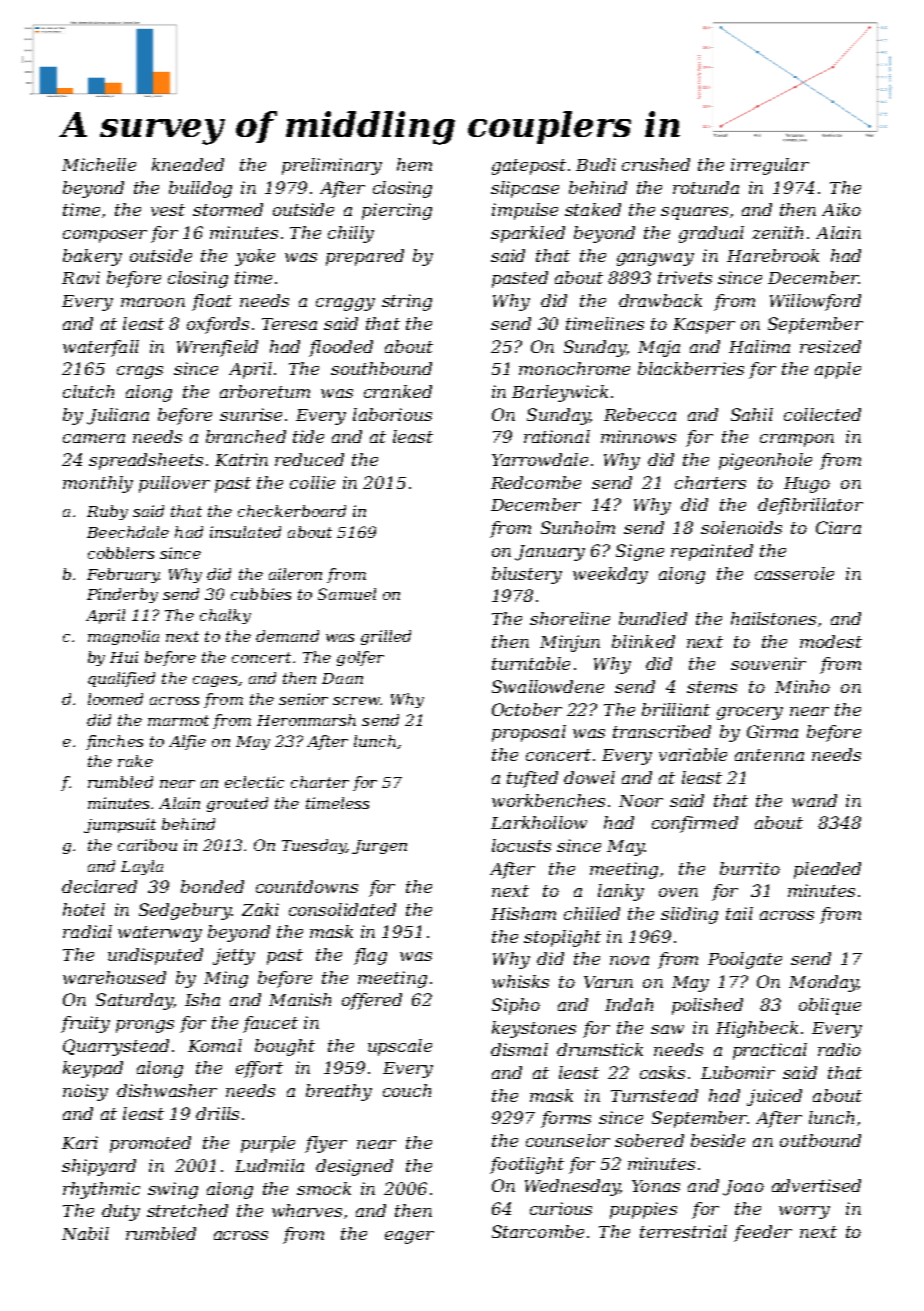 Image resolution: width=924 pixels, height=1311 pixels. What do you see at coordinates (516, 1006) in the document?
I see `Sipho` at bounding box center [516, 1006].
